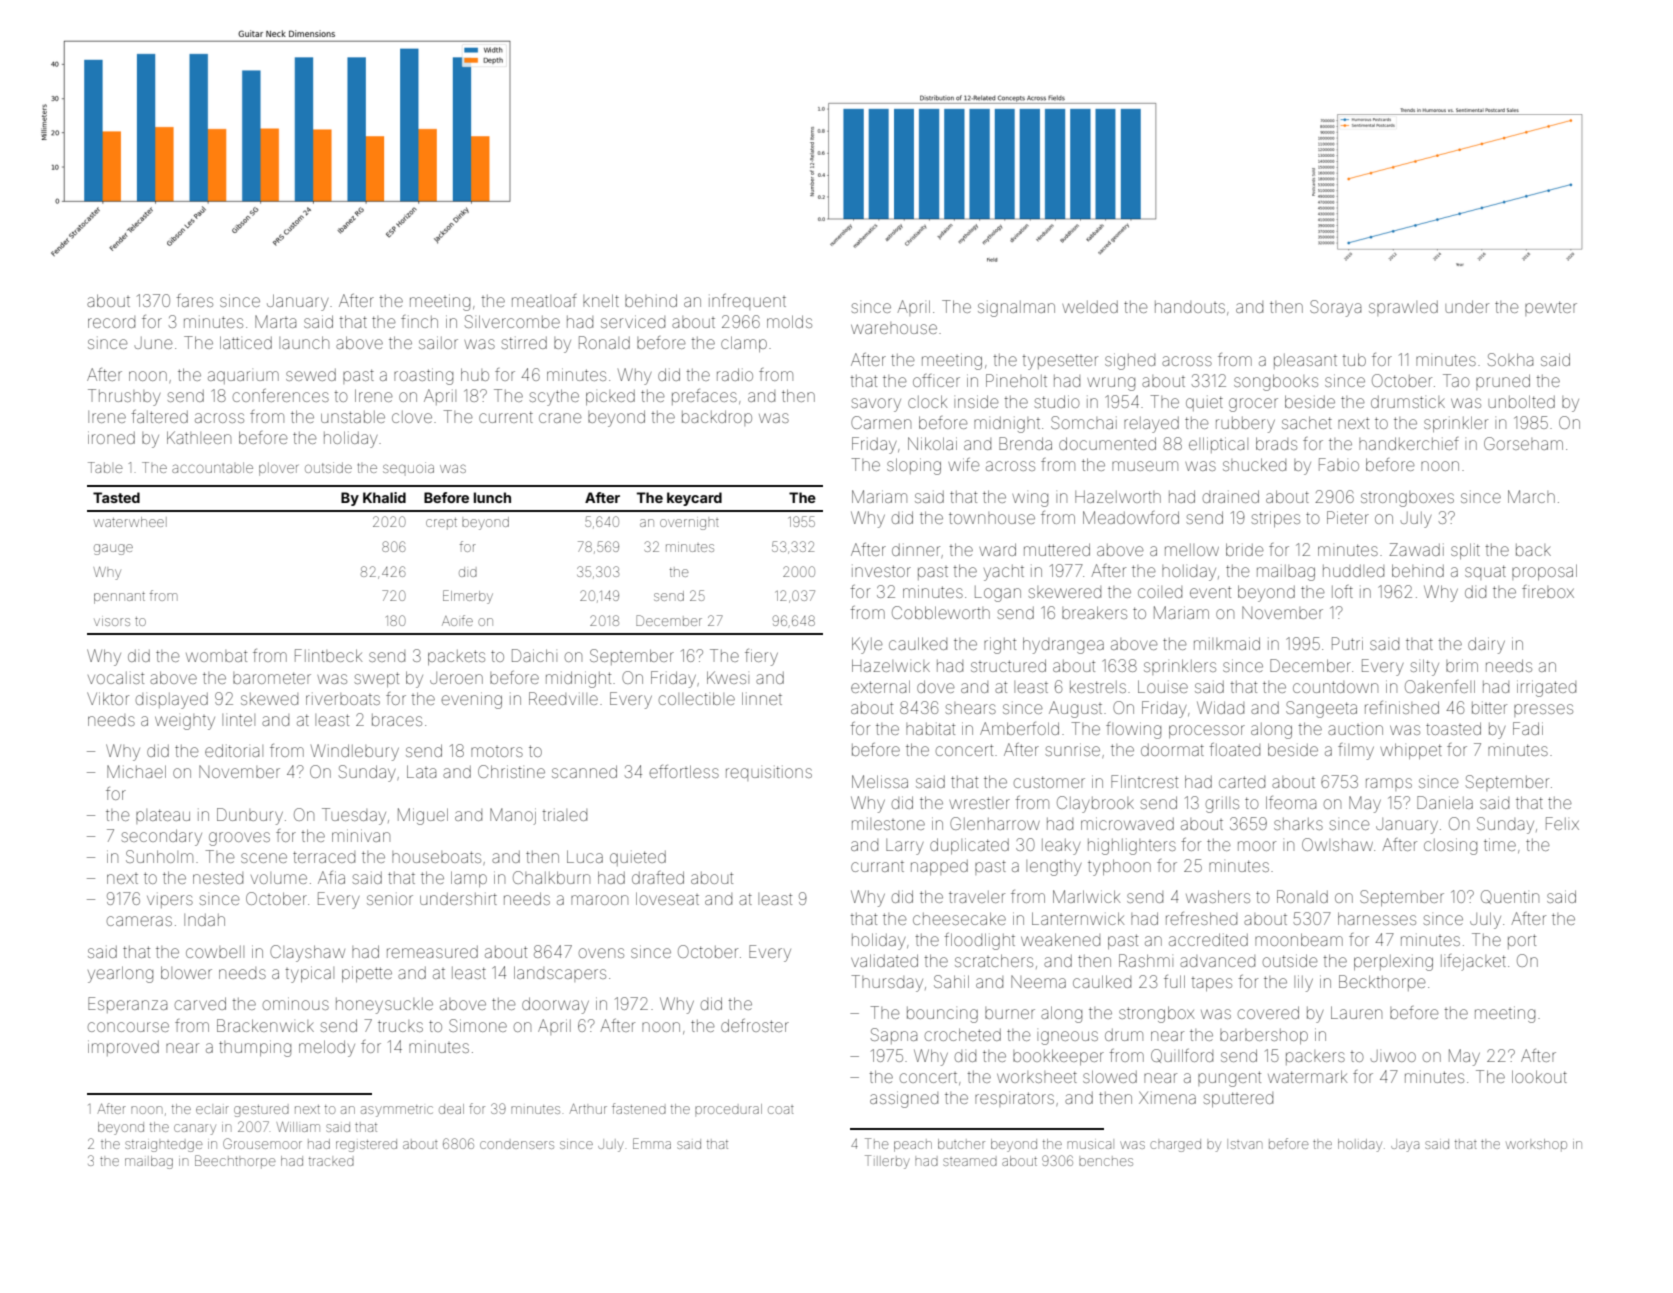  I want to click on visors, so click(112, 622).
